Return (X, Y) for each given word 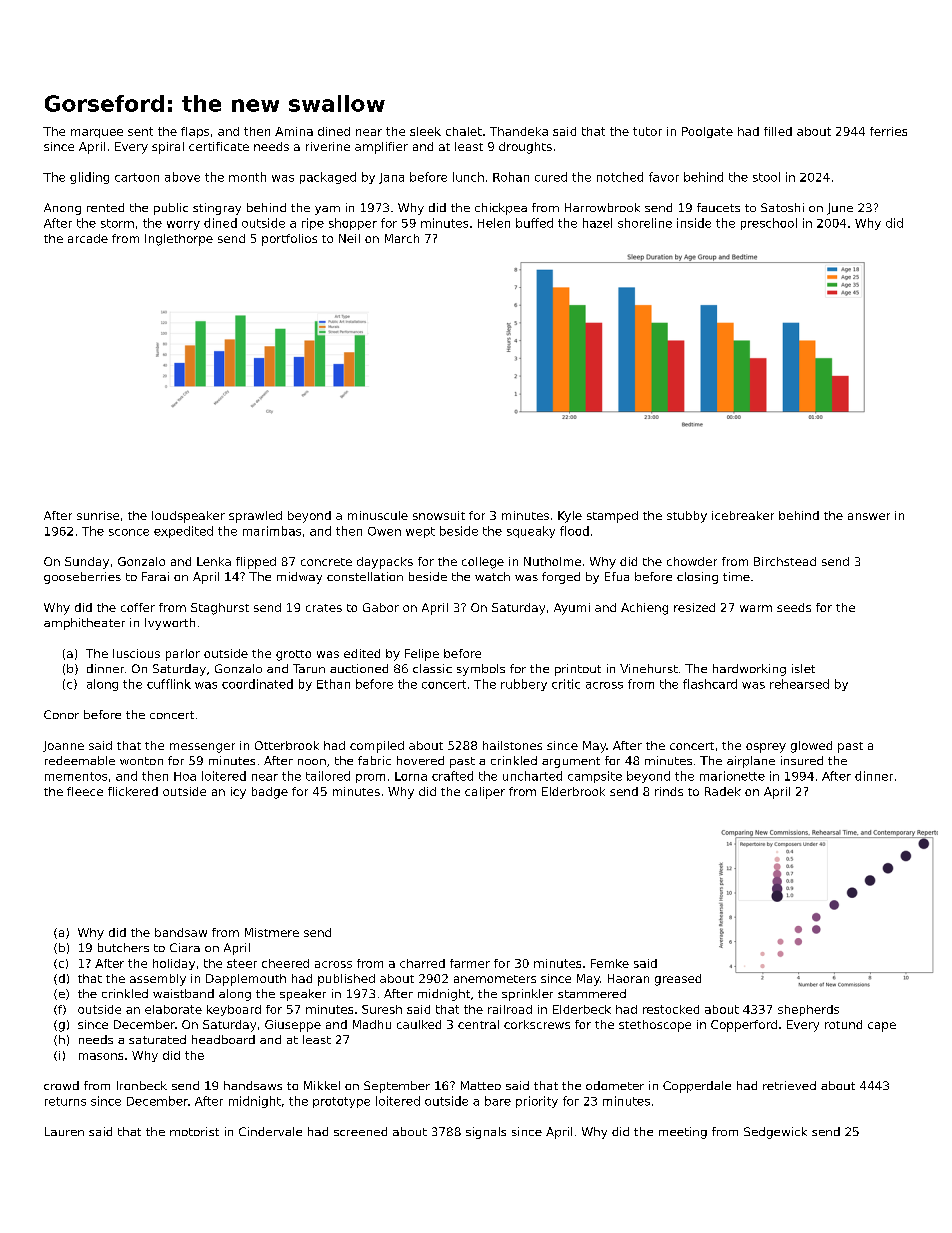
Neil (349, 238)
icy (238, 793)
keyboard (234, 1010)
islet (803, 668)
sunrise (98, 515)
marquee (97, 133)
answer (869, 516)
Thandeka (519, 131)
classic (432, 668)
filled (778, 131)
